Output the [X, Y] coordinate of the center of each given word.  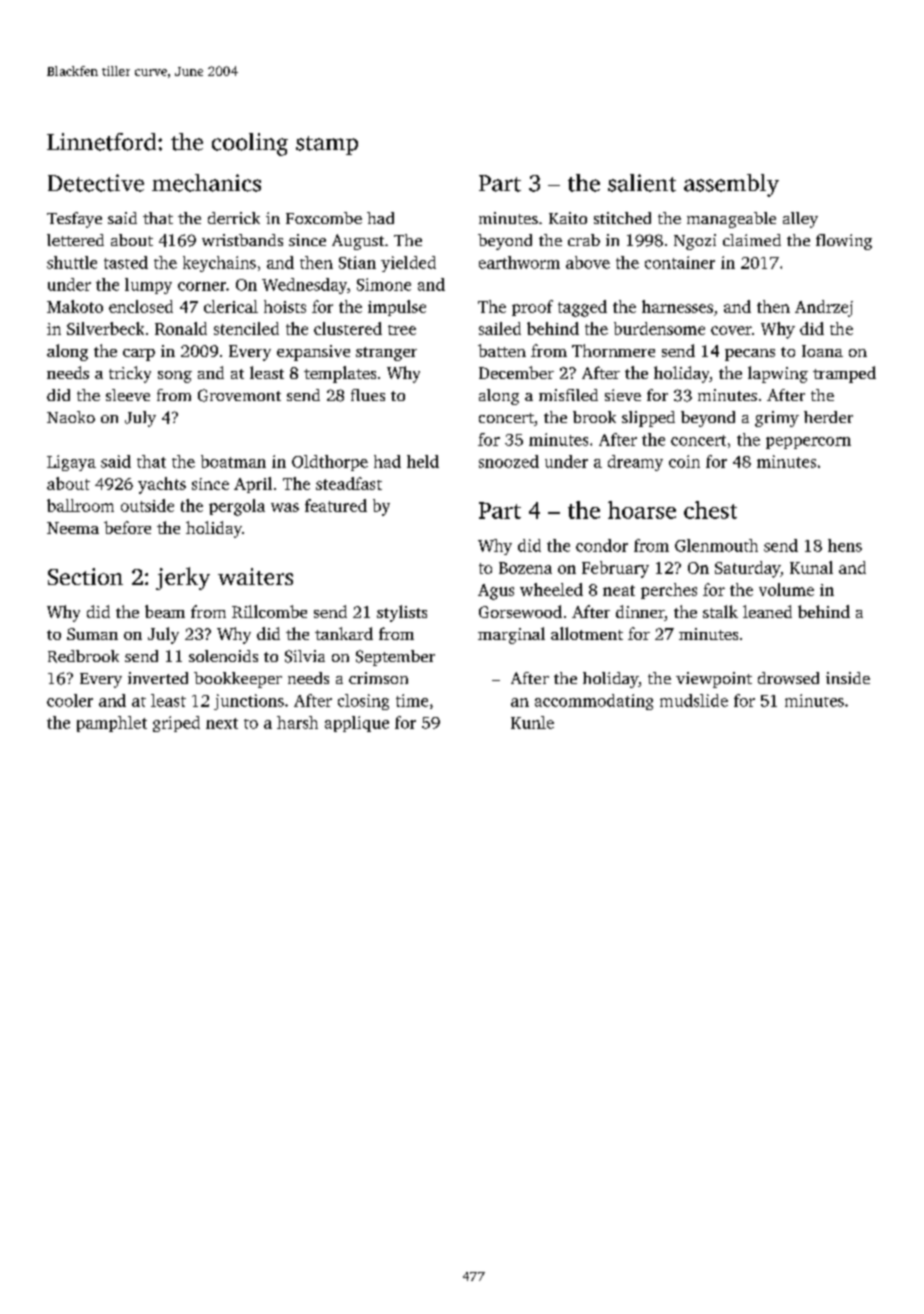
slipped [648, 419]
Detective [96, 183]
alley [800, 220]
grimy [777, 419]
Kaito [568, 218]
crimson [378, 678]
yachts [162, 485]
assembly [731, 185]
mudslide [694, 700]
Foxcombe [324, 218]
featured [336, 505]
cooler [70, 700]
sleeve [128, 395]
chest [710, 510]
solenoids [223, 656]
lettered [75, 240]
